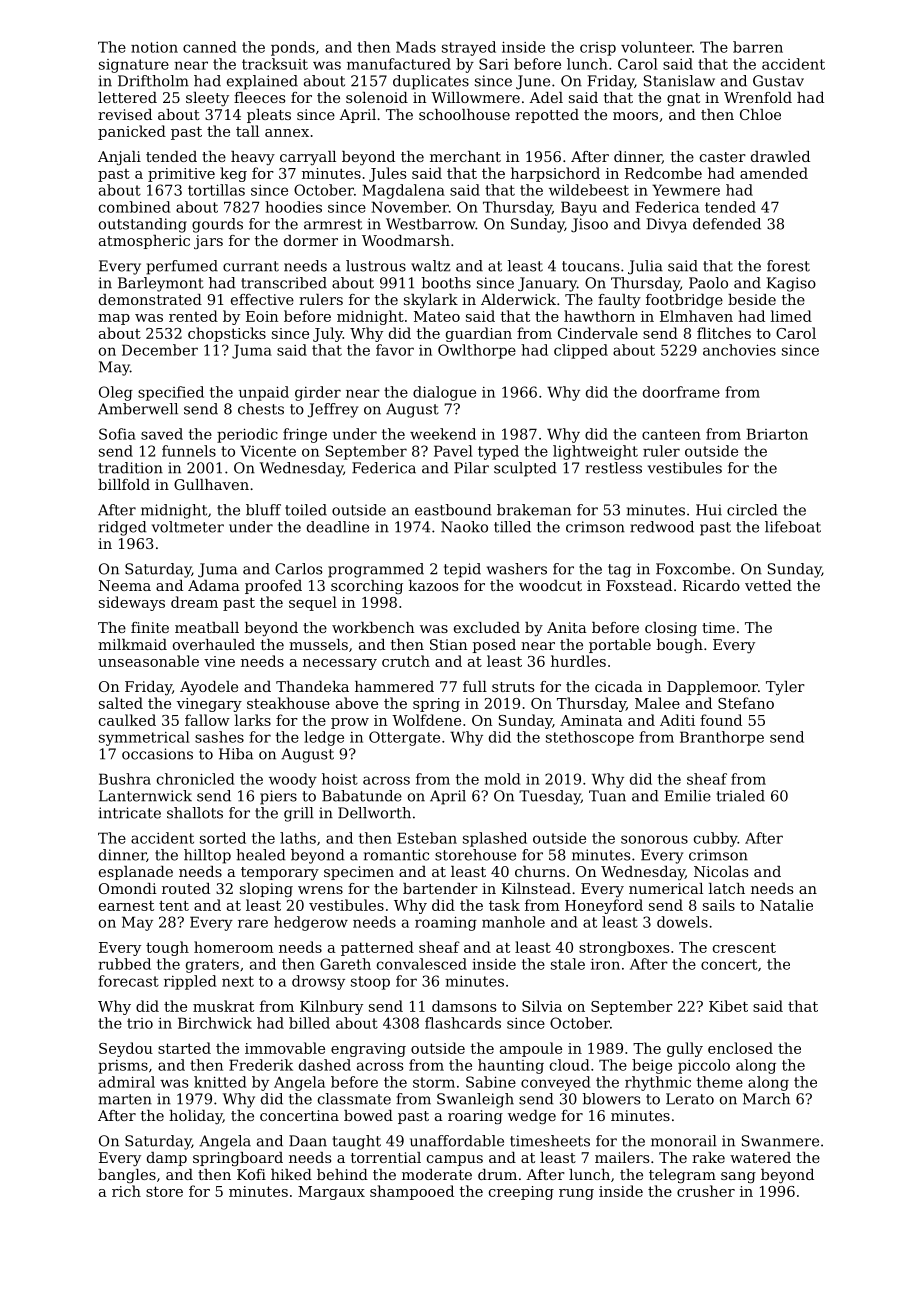 This screenshot has width=924, height=1308. Describe the element at coordinates (196, 1117) in the screenshot. I see `holiday` at that location.
